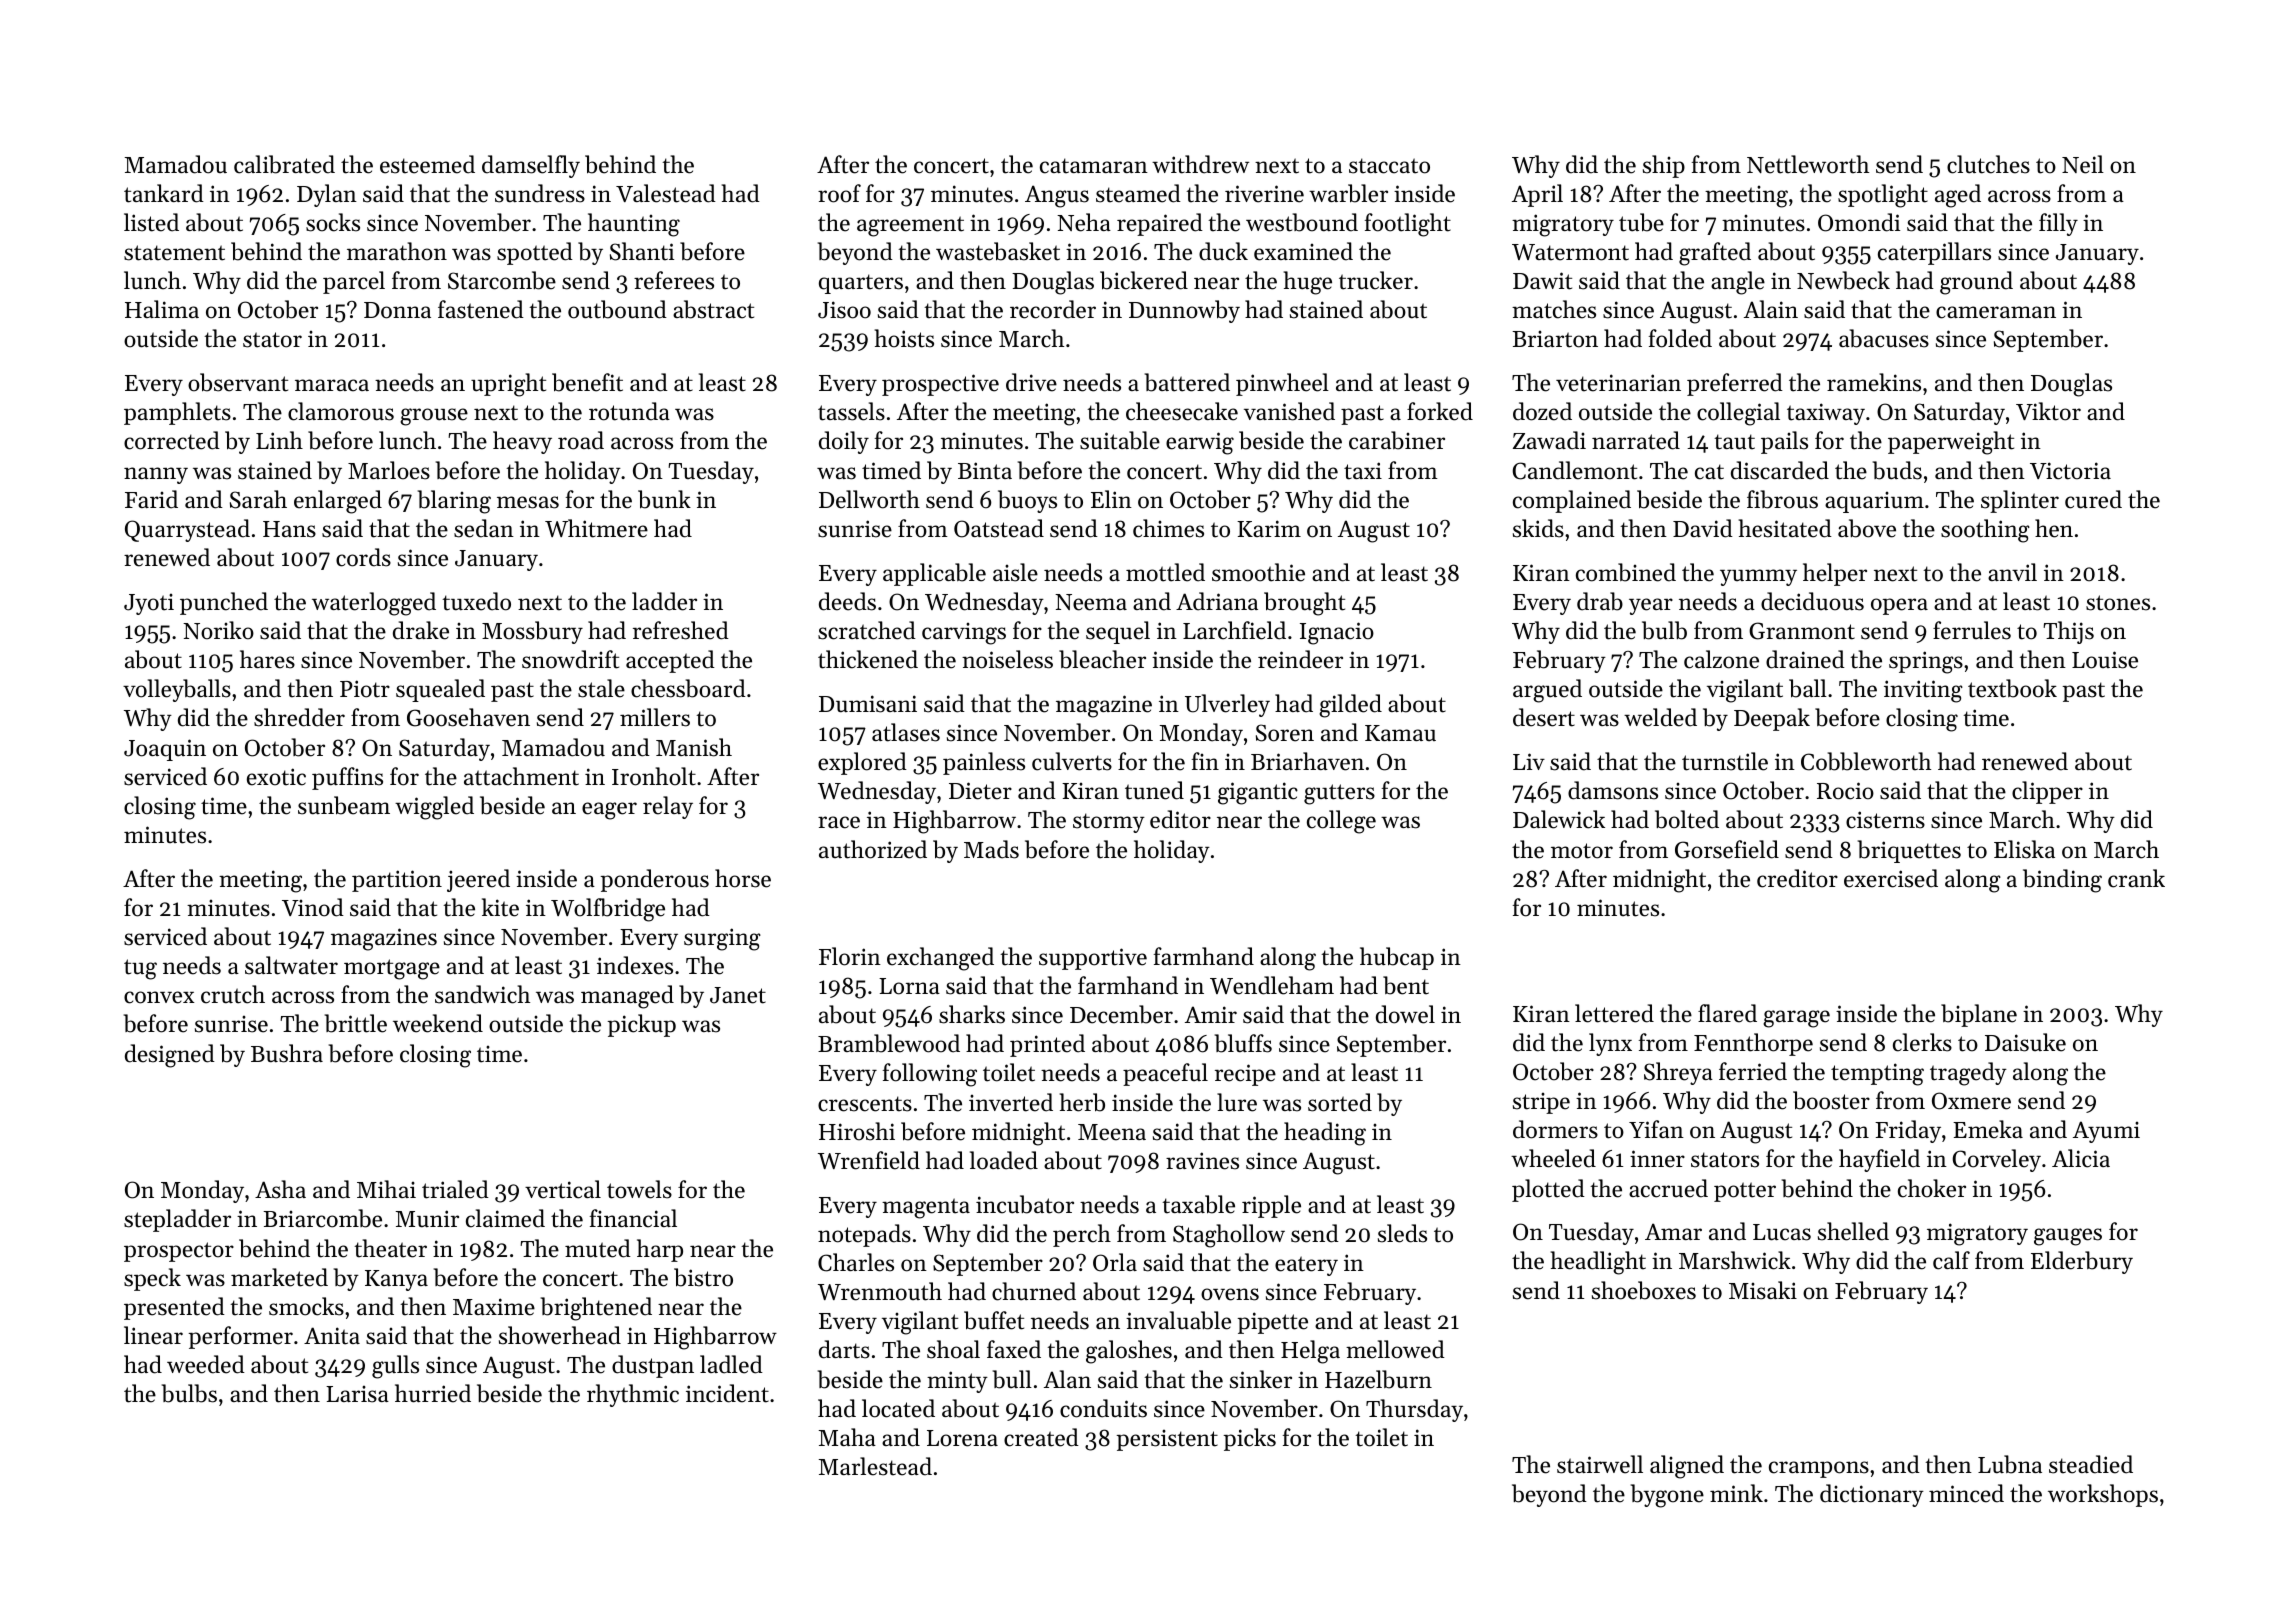 The width and height of the screenshot is (2292, 1620). Describe the element at coordinates (164, 193) in the screenshot. I see `tankard` at that location.
